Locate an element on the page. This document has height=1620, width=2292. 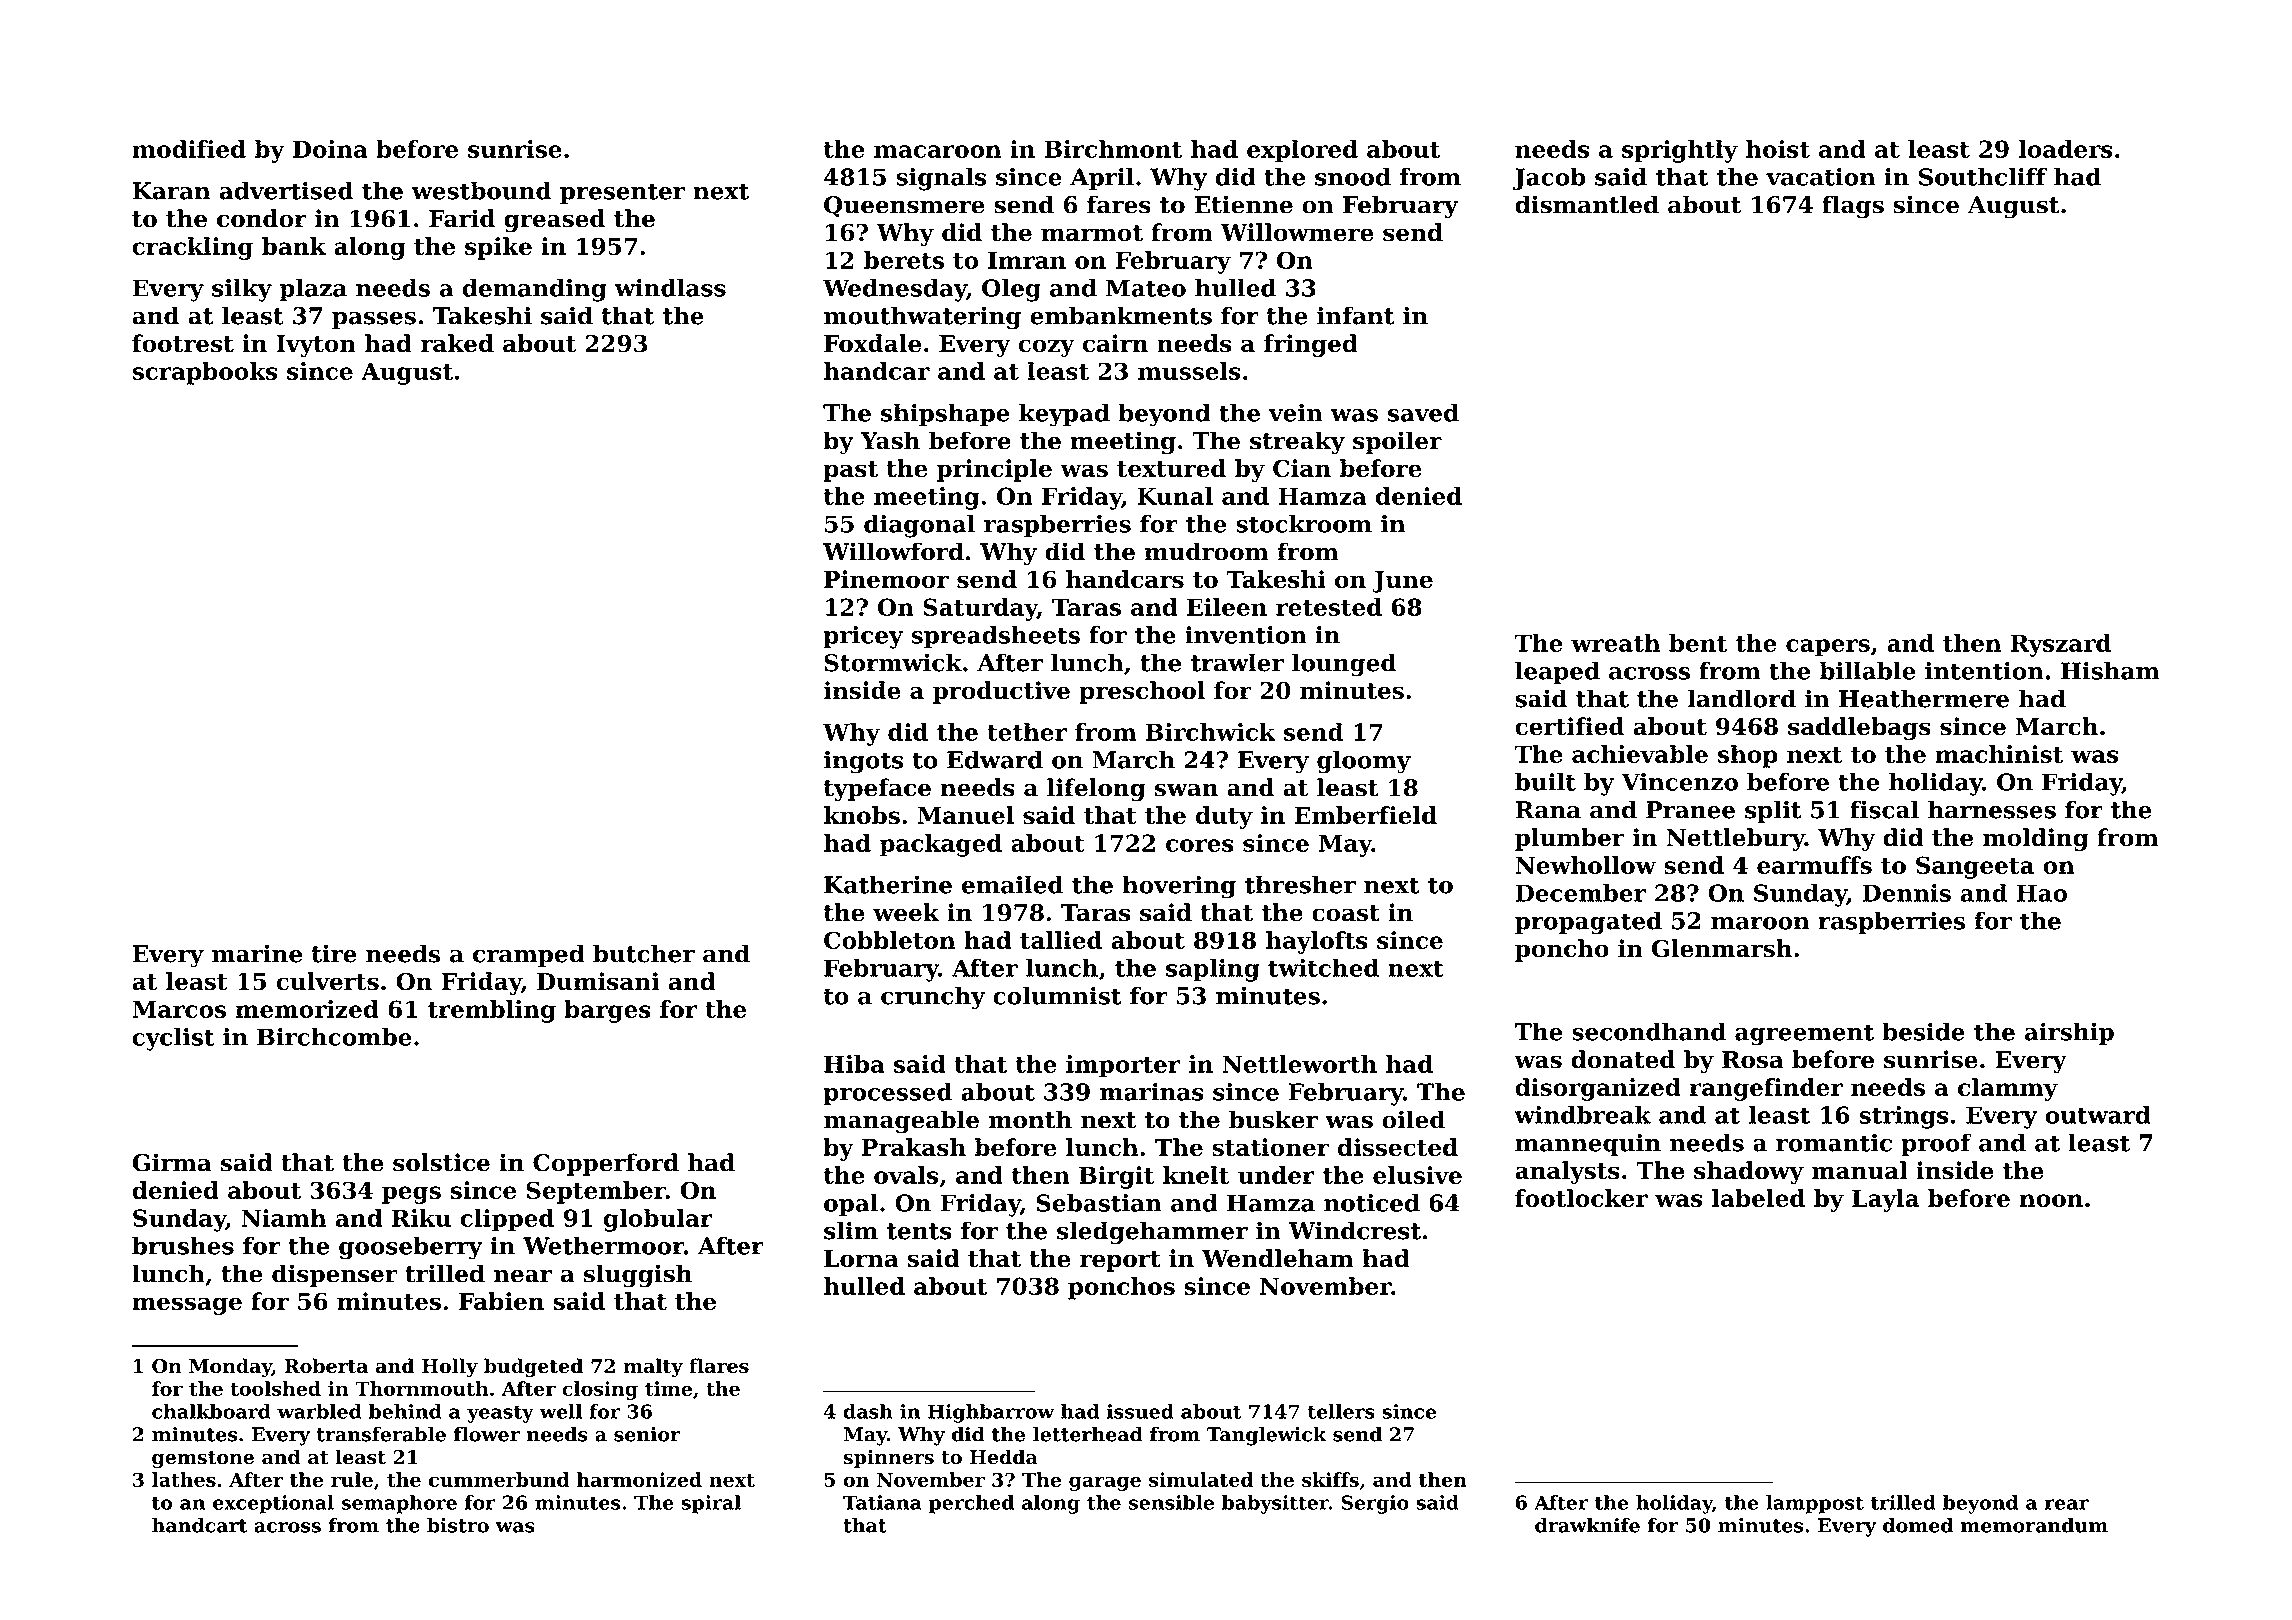
outward is located at coordinates (2098, 1115).
